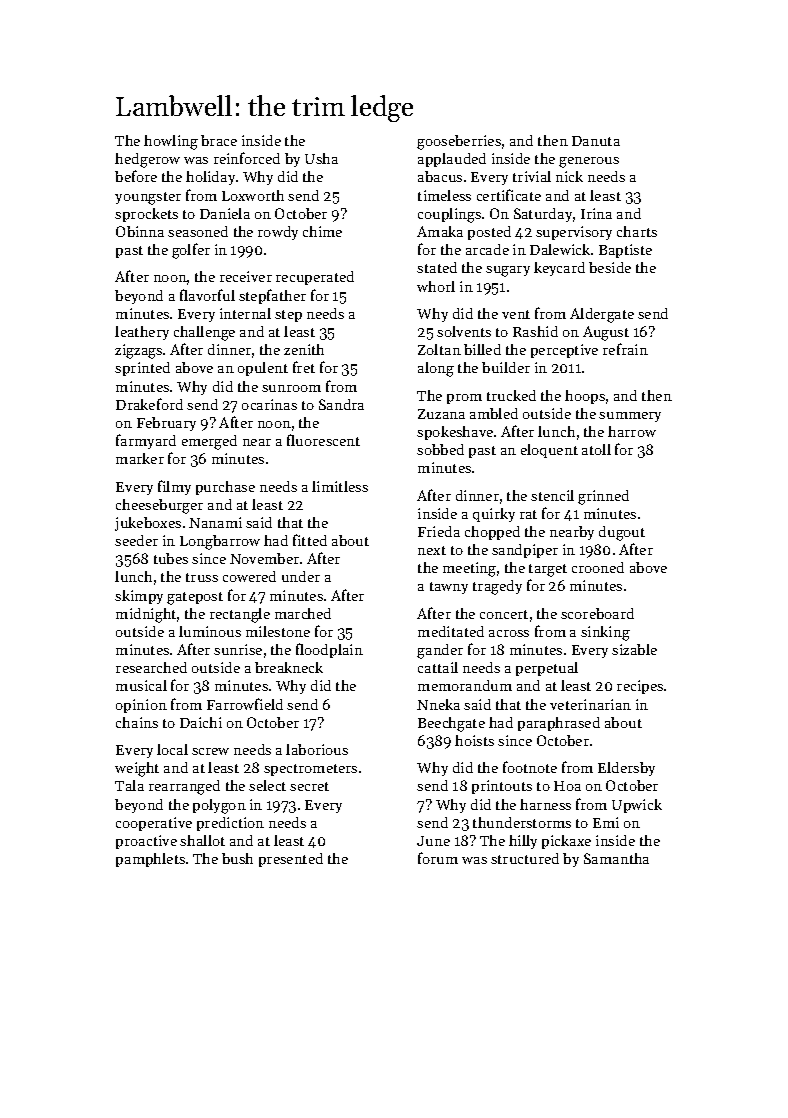 The width and height of the image is (788, 1118). What do you see at coordinates (438, 667) in the image?
I see `cattail` at bounding box center [438, 667].
